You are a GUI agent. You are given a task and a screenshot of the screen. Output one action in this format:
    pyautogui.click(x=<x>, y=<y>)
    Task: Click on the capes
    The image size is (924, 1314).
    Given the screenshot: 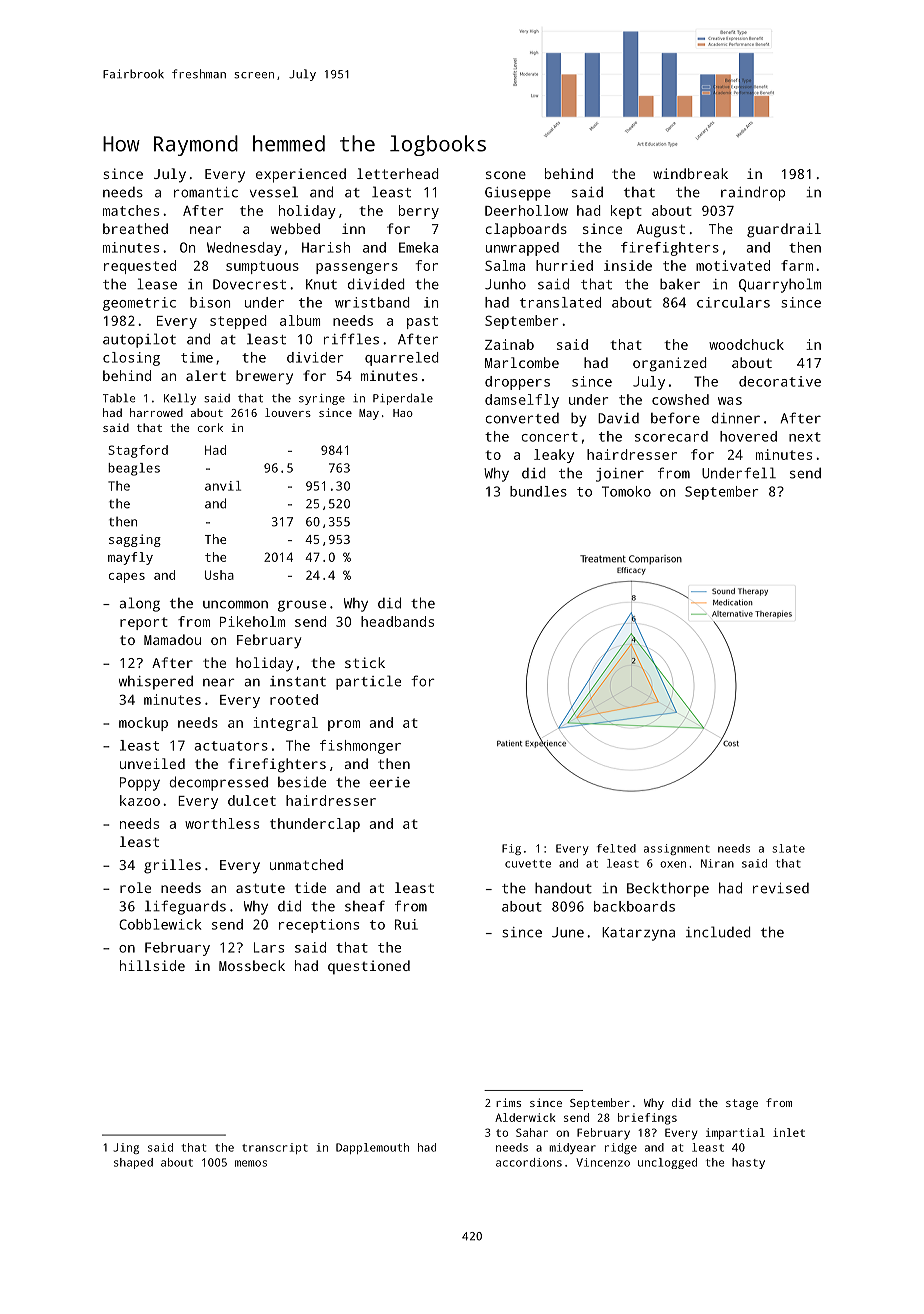 What is the action you would take?
    pyautogui.click(x=127, y=578)
